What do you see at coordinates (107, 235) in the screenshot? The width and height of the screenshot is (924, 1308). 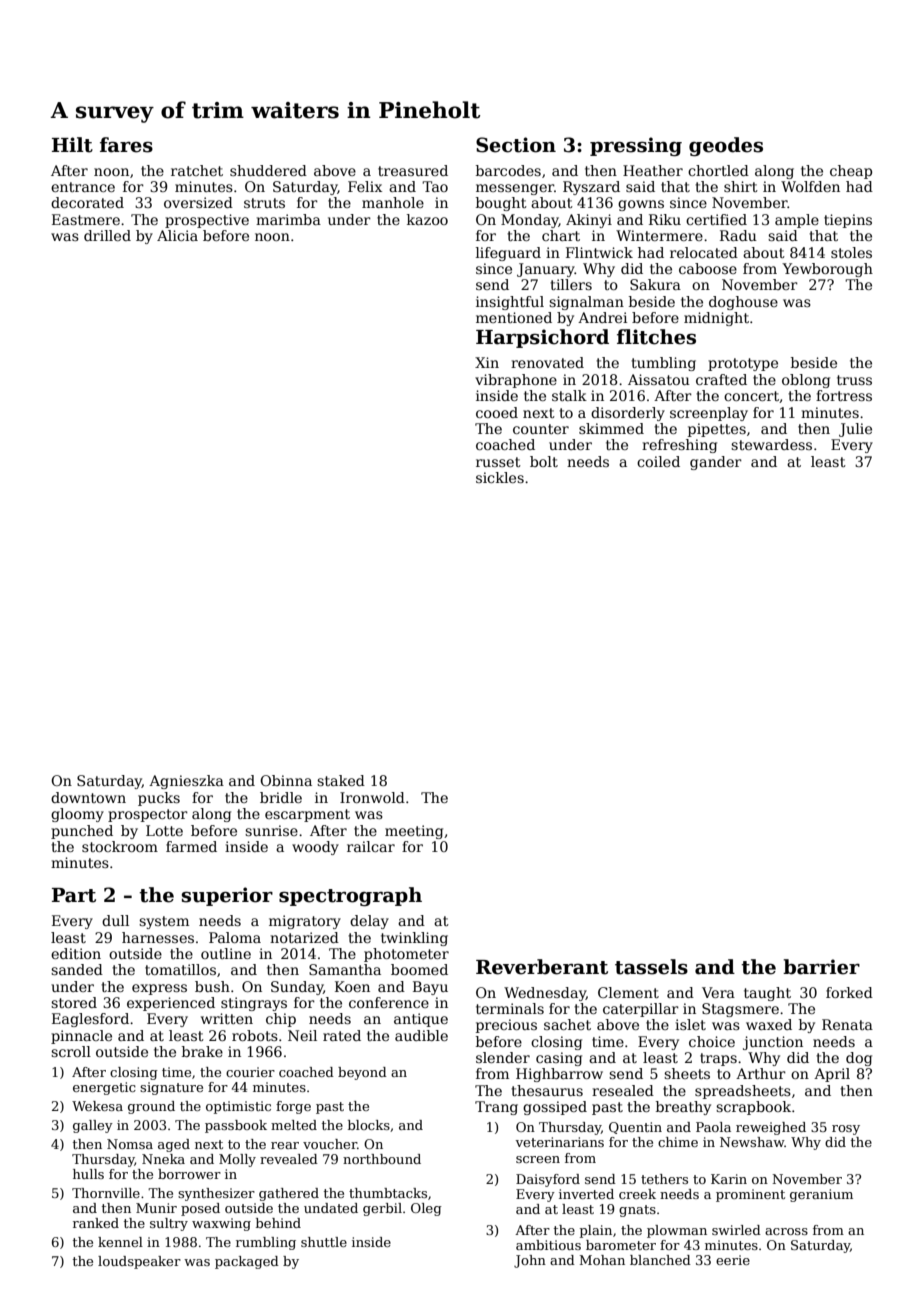 I see `drilled` at bounding box center [107, 235].
